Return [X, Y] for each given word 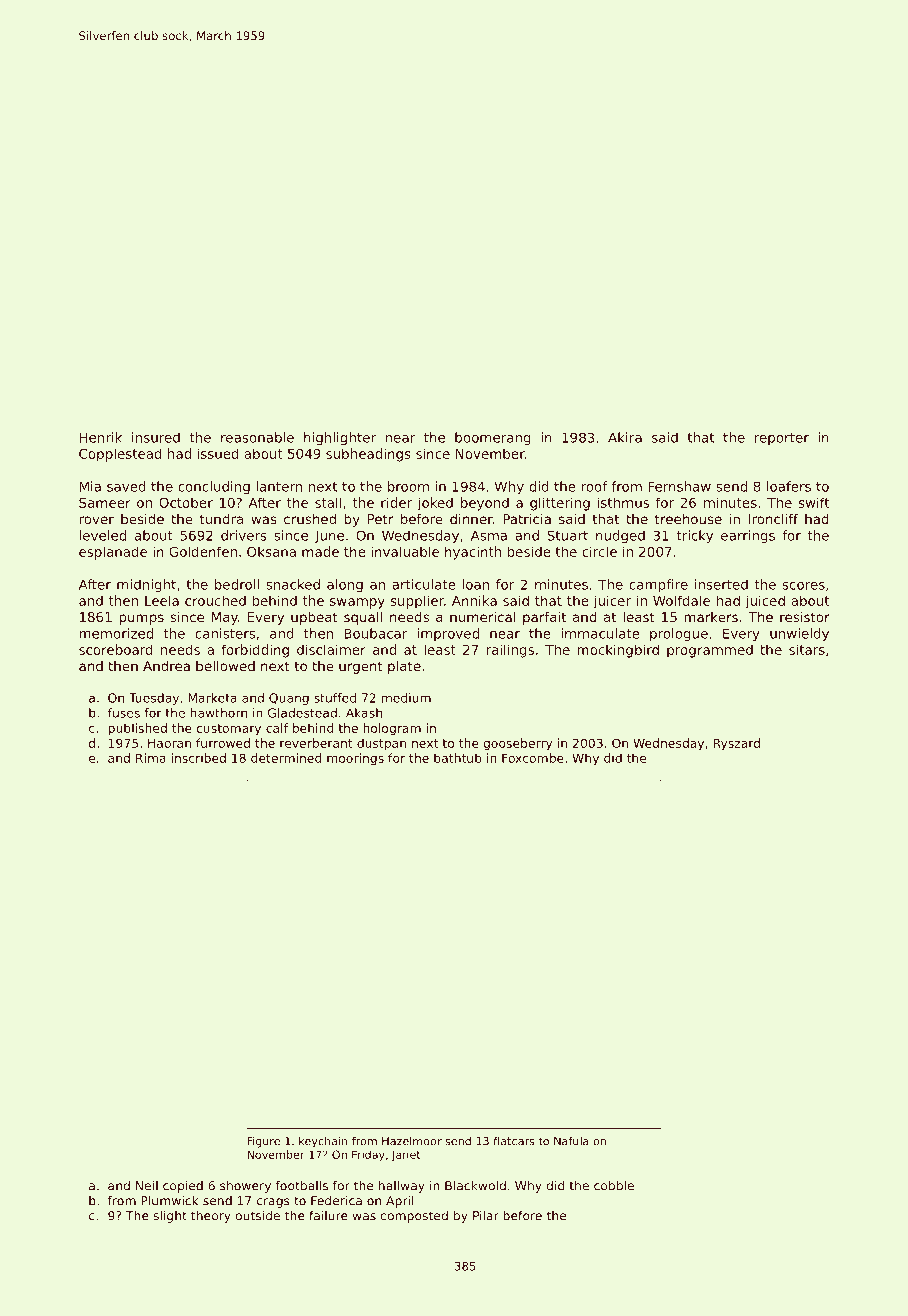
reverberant [316, 743]
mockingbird [618, 651]
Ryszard [736, 744]
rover [96, 520]
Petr [380, 519]
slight [170, 1217]
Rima [151, 758]
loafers [789, 486]
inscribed [198, 758]
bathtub [458, 758]
